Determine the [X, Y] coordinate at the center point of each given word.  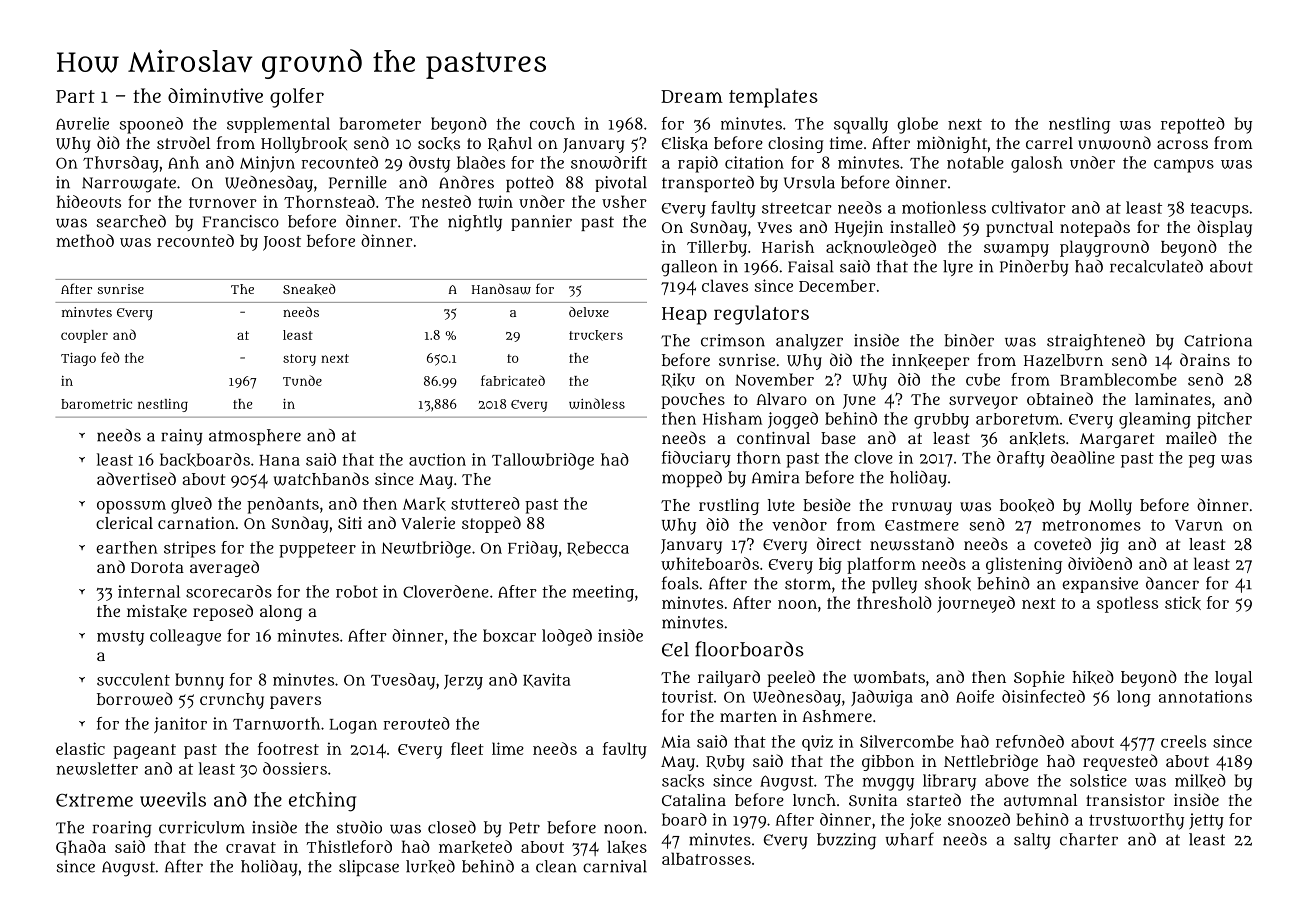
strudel [183, 142]
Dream [692, 96]
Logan [353, 726]
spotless [1127, 604]
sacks [683, 781]
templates [773, 98]
